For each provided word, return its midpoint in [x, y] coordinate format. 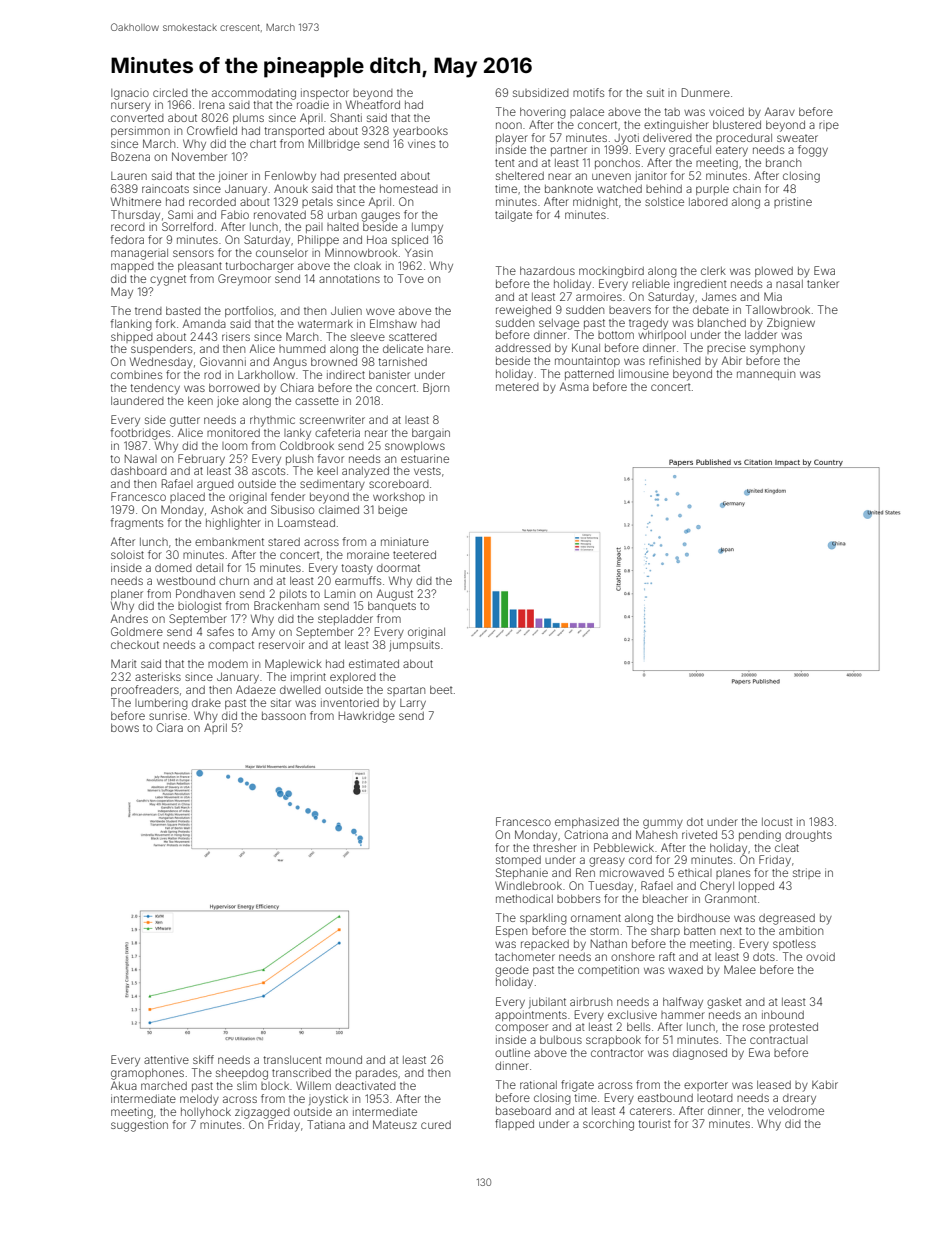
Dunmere [706, 92]
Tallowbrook [778, 309]
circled [170, 92]
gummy [663, 824]
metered [517, 387]
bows [125, 728]
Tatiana [326, 1124]
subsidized [541, 92]
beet [441, 690]
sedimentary [332, 485]
